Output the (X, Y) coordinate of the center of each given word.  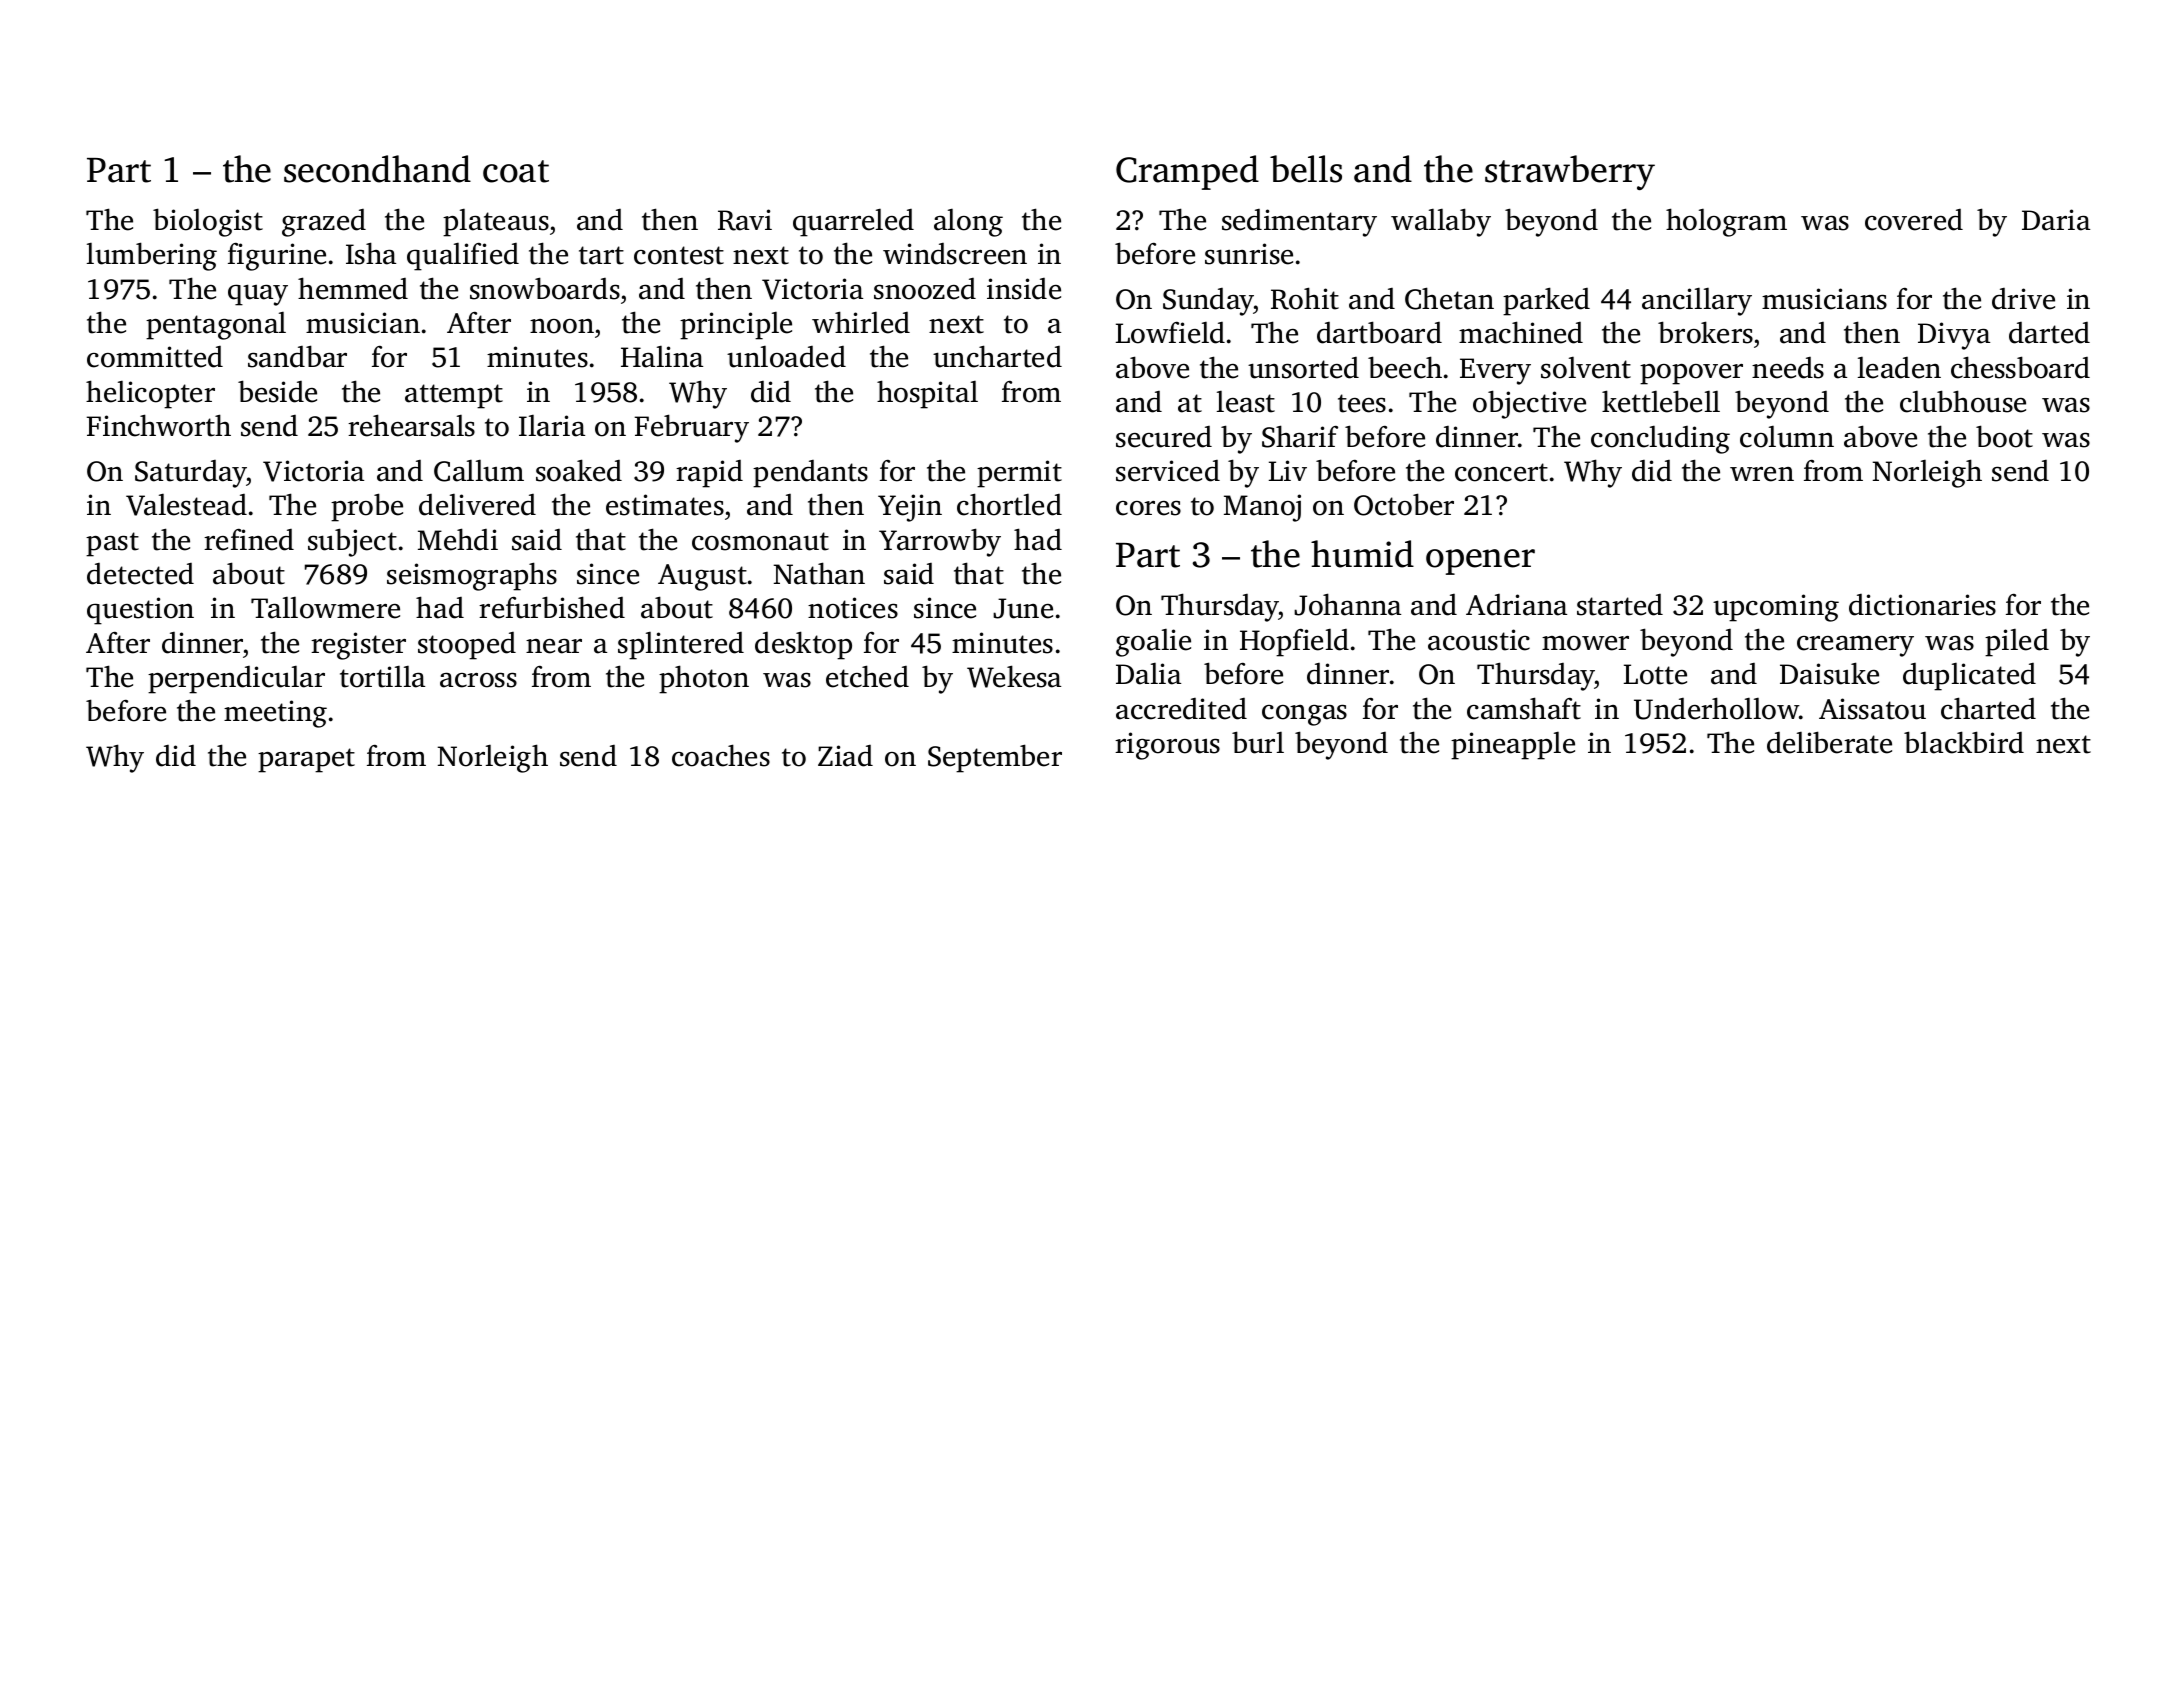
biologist (208, 222)
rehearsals (411, 425)
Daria (2056, 220)
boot (2004, 436)
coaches (721, 755)
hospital (927, 394)
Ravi (745, 220)
